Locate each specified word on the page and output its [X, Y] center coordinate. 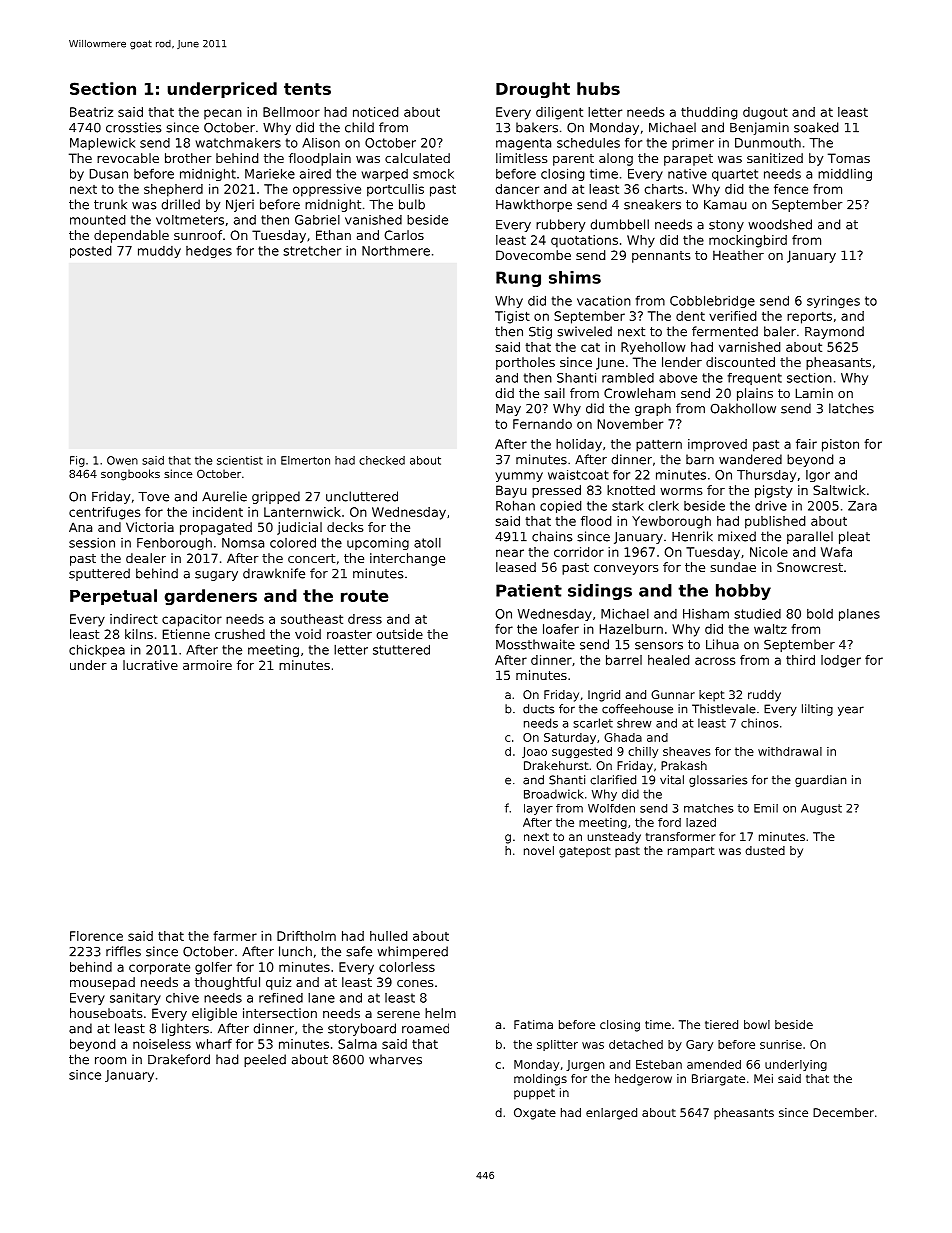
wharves [395, 1059]
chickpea [97, 650]
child [359, 127]
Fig [77, 461]
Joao [534, 752]
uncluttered [362, 496]
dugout [765, 113]
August [821, 809]
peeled [265, 1060]
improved [717, 445]
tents [307, 89]
